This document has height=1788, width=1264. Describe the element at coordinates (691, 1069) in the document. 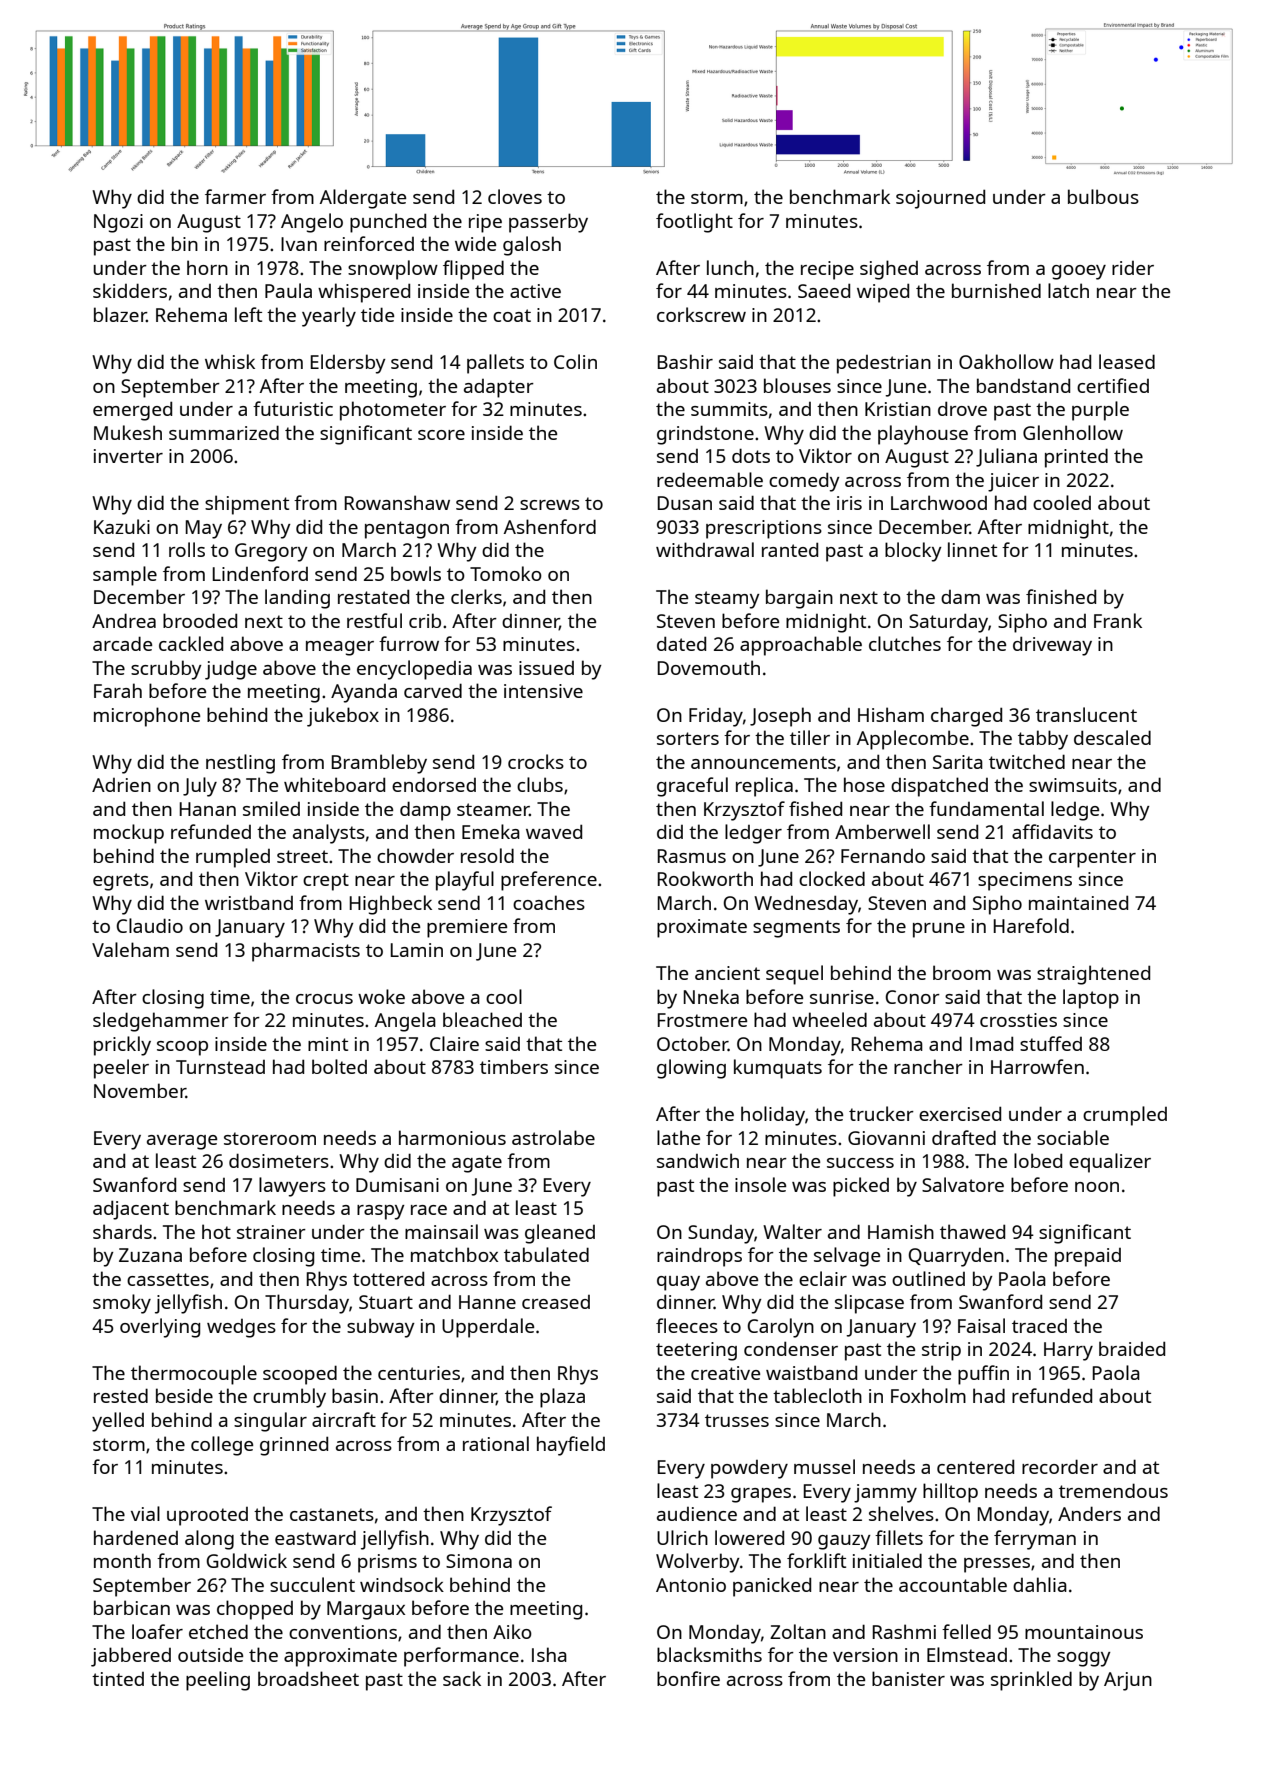

I see `glowing` at that location.
